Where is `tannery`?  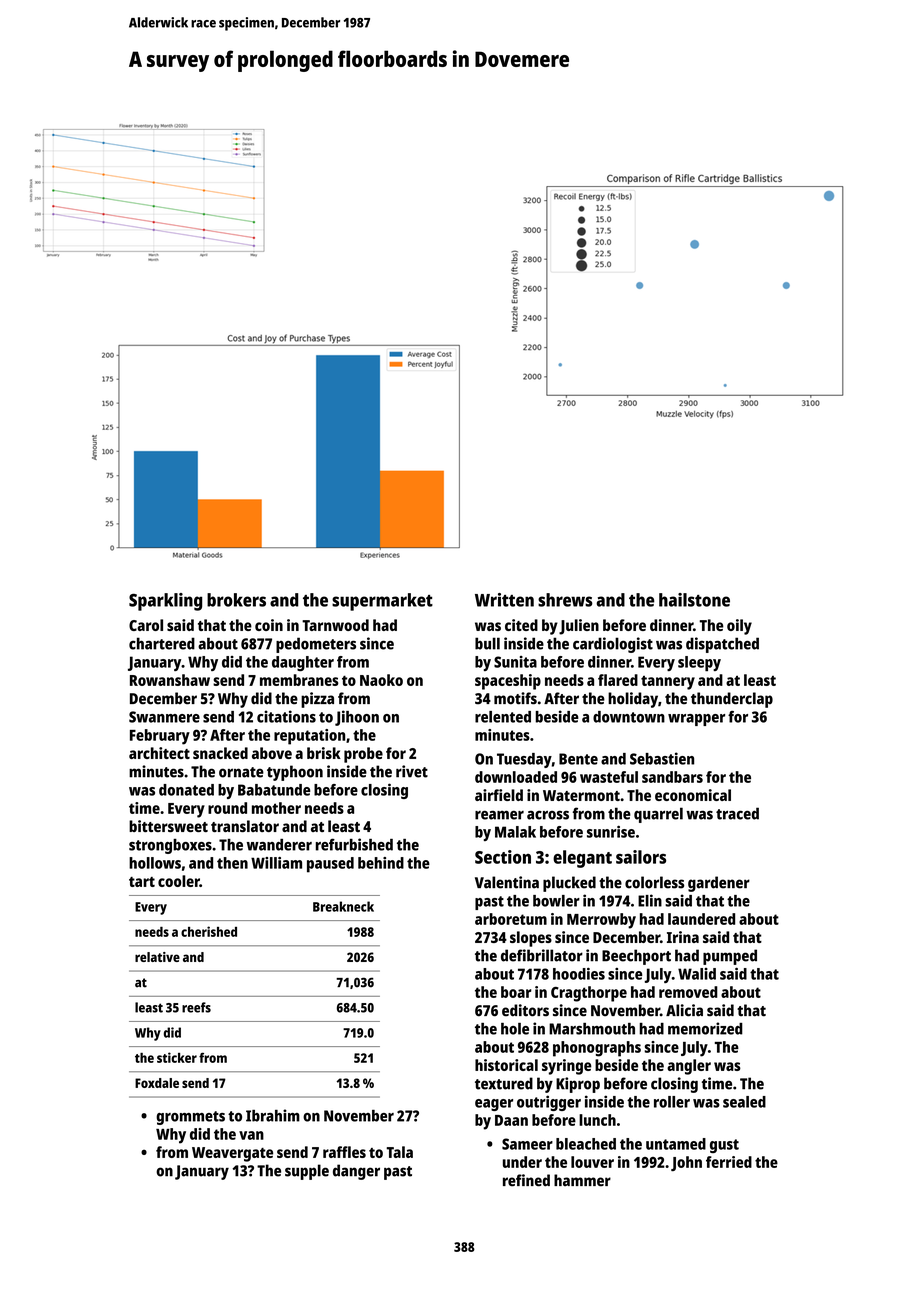 tannery is located at coordinates (668, 683).
